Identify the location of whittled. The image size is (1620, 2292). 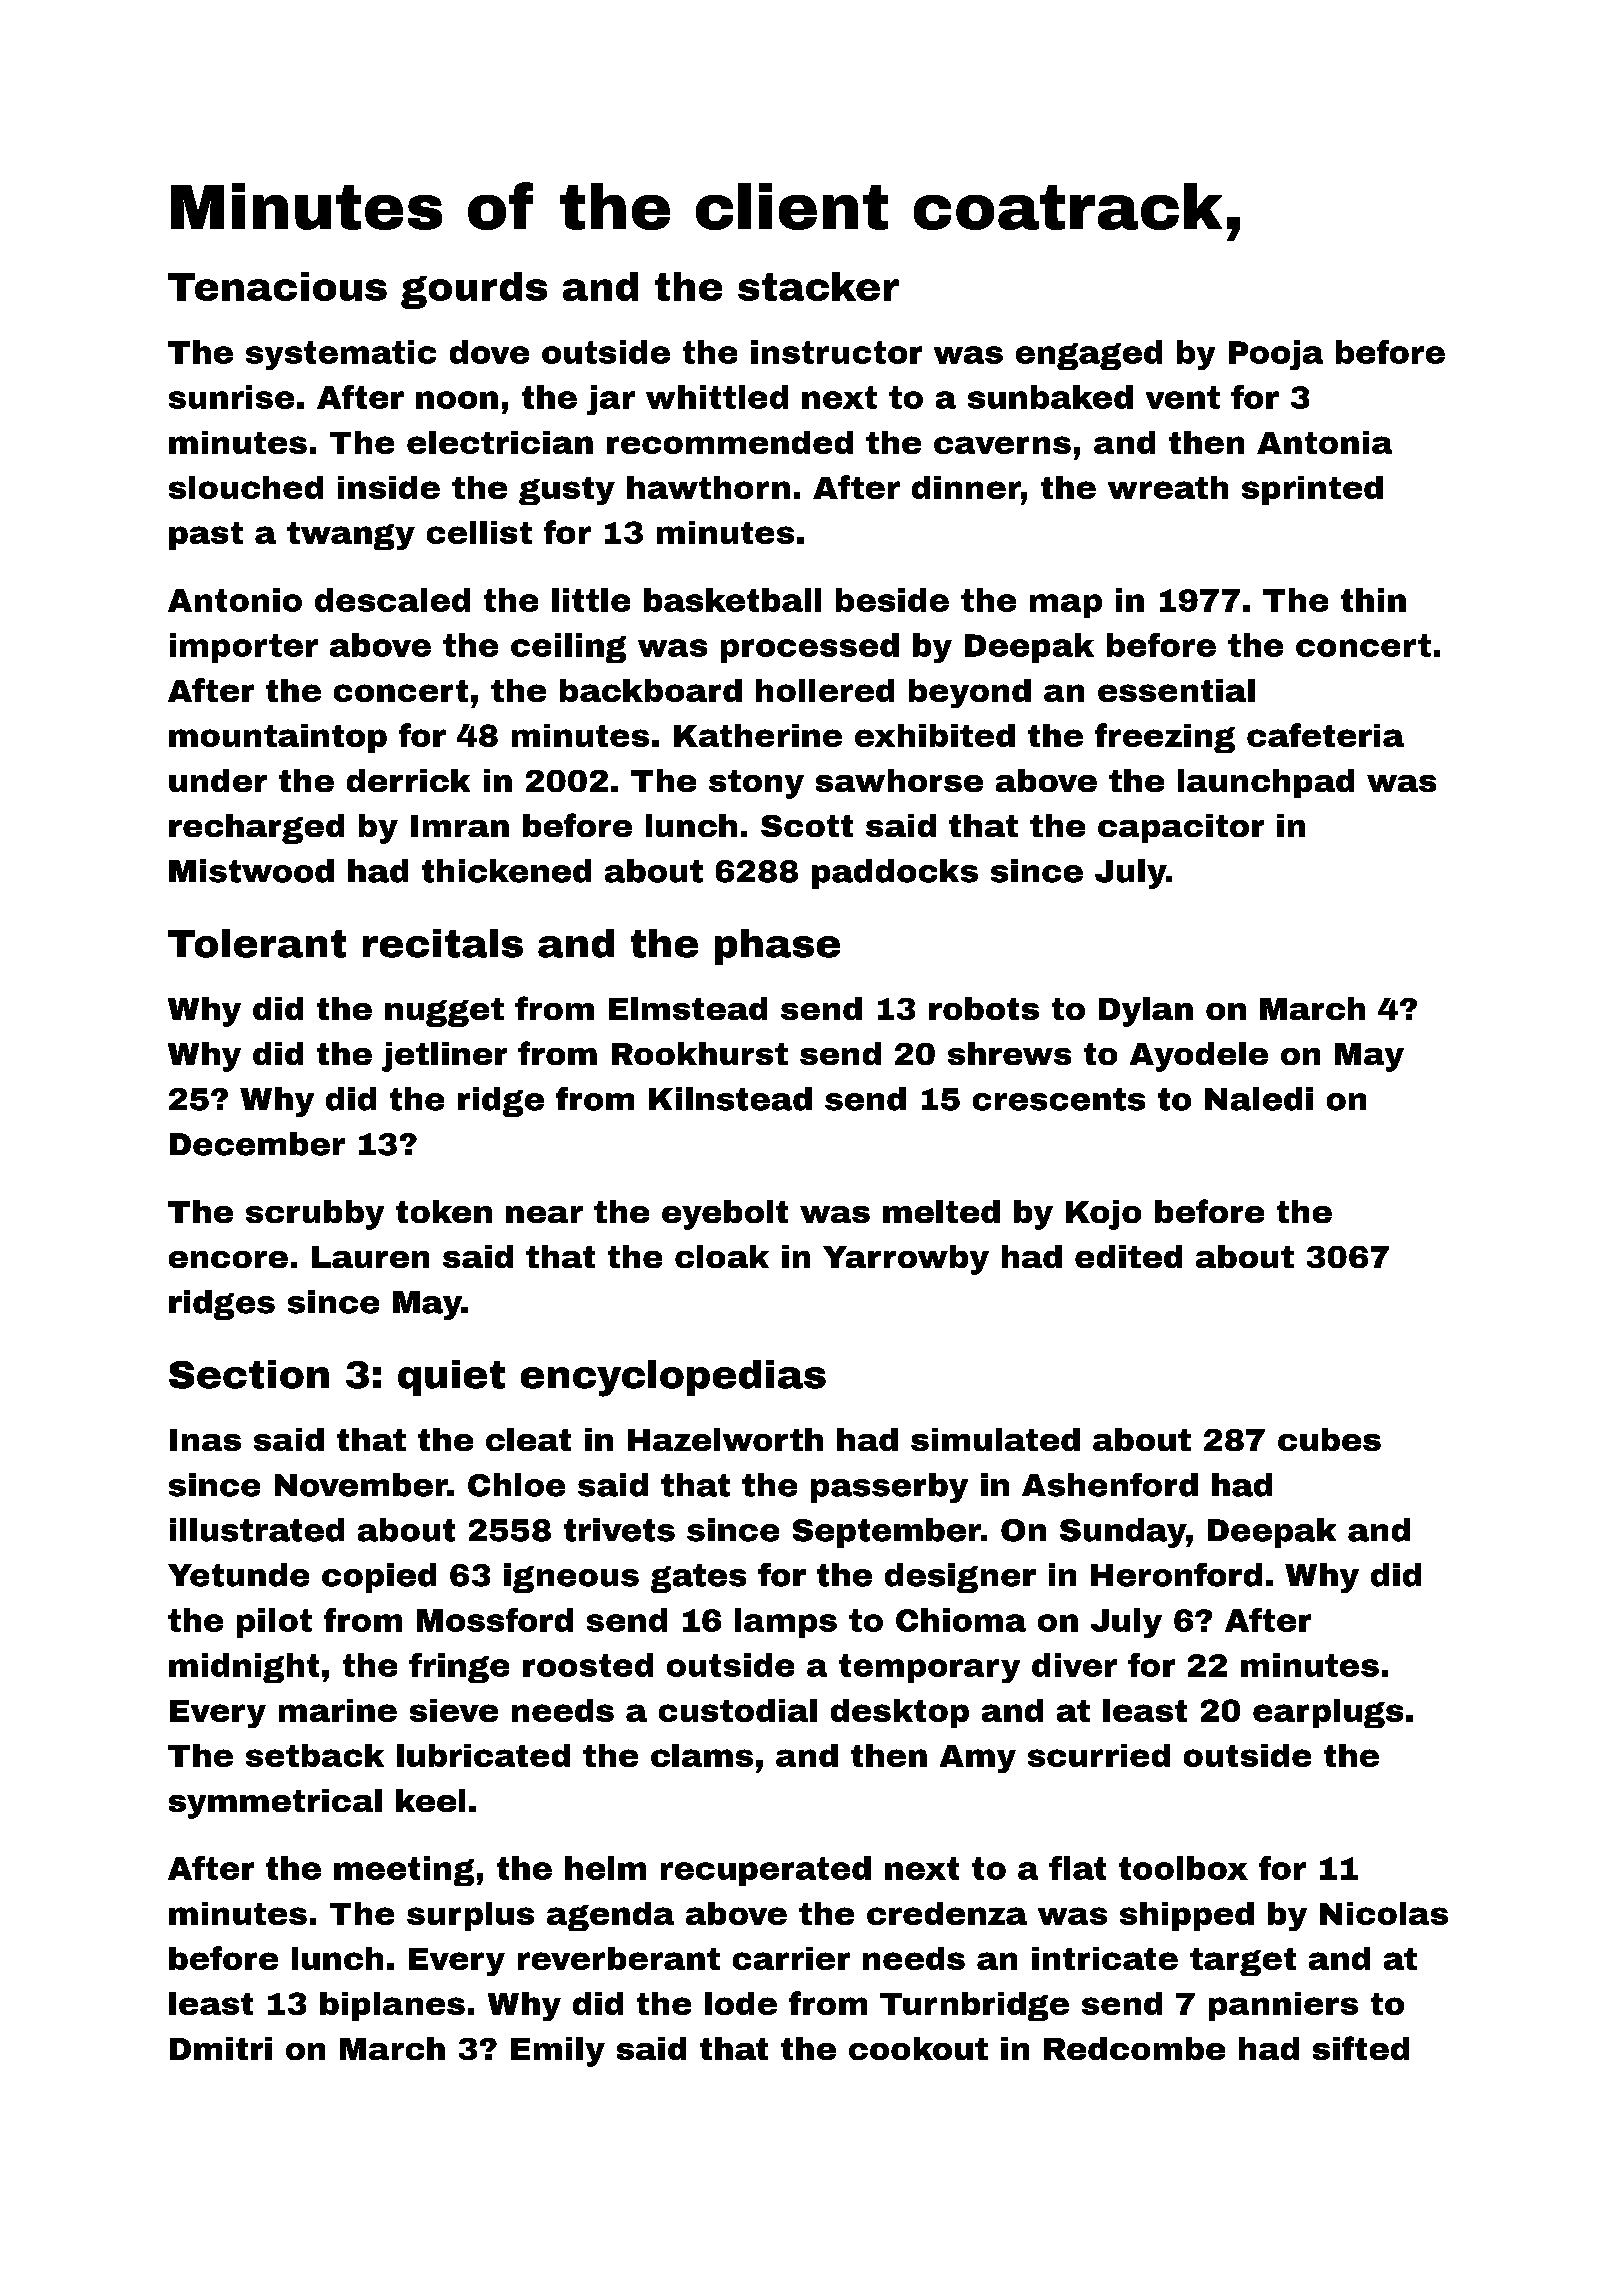
(717, 397).
